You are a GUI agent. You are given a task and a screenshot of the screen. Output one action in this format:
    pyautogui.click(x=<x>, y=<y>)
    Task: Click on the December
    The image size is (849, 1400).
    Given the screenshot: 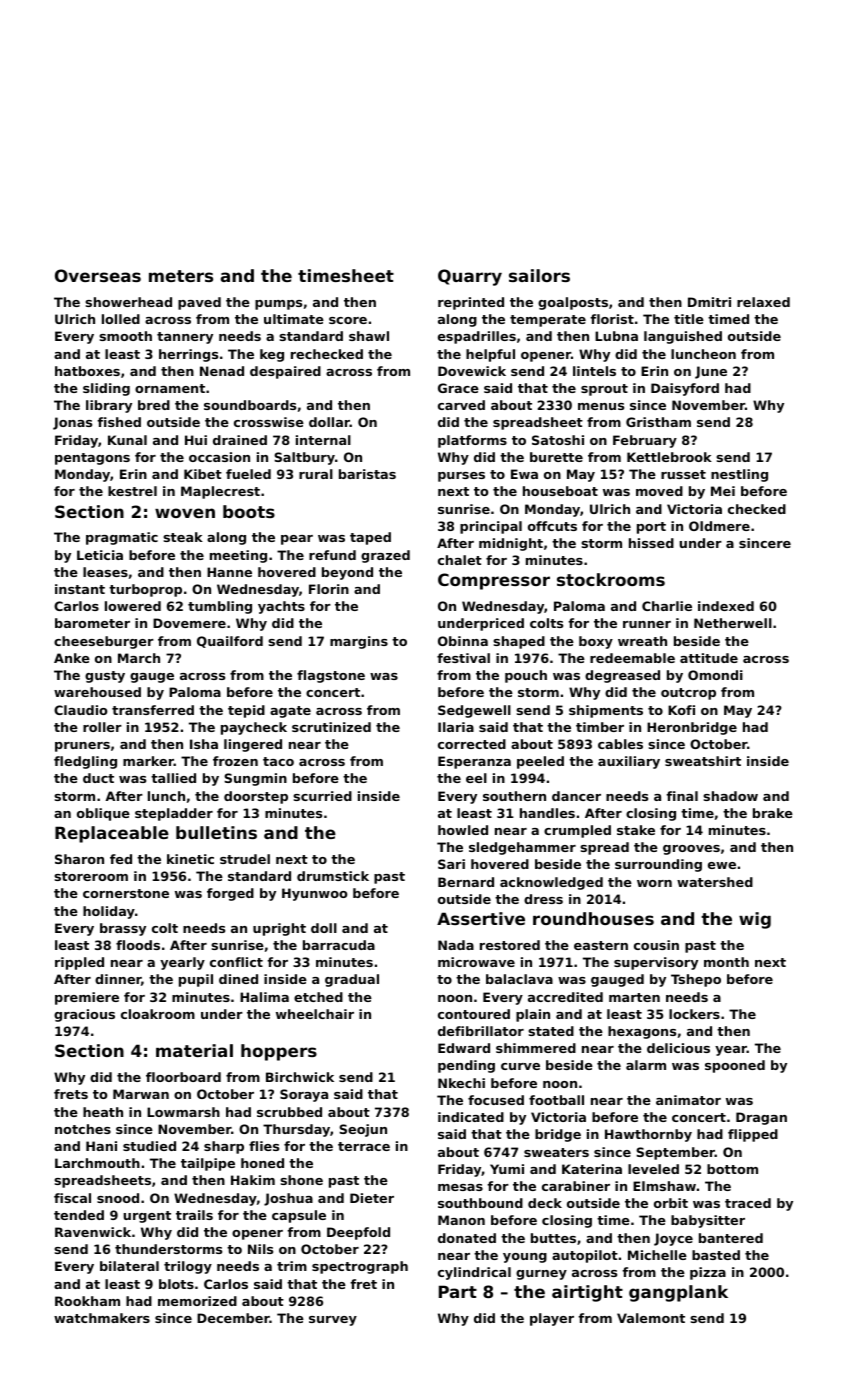 What is the action you would take?
    pyautogui.click(x=233, y=1318)
